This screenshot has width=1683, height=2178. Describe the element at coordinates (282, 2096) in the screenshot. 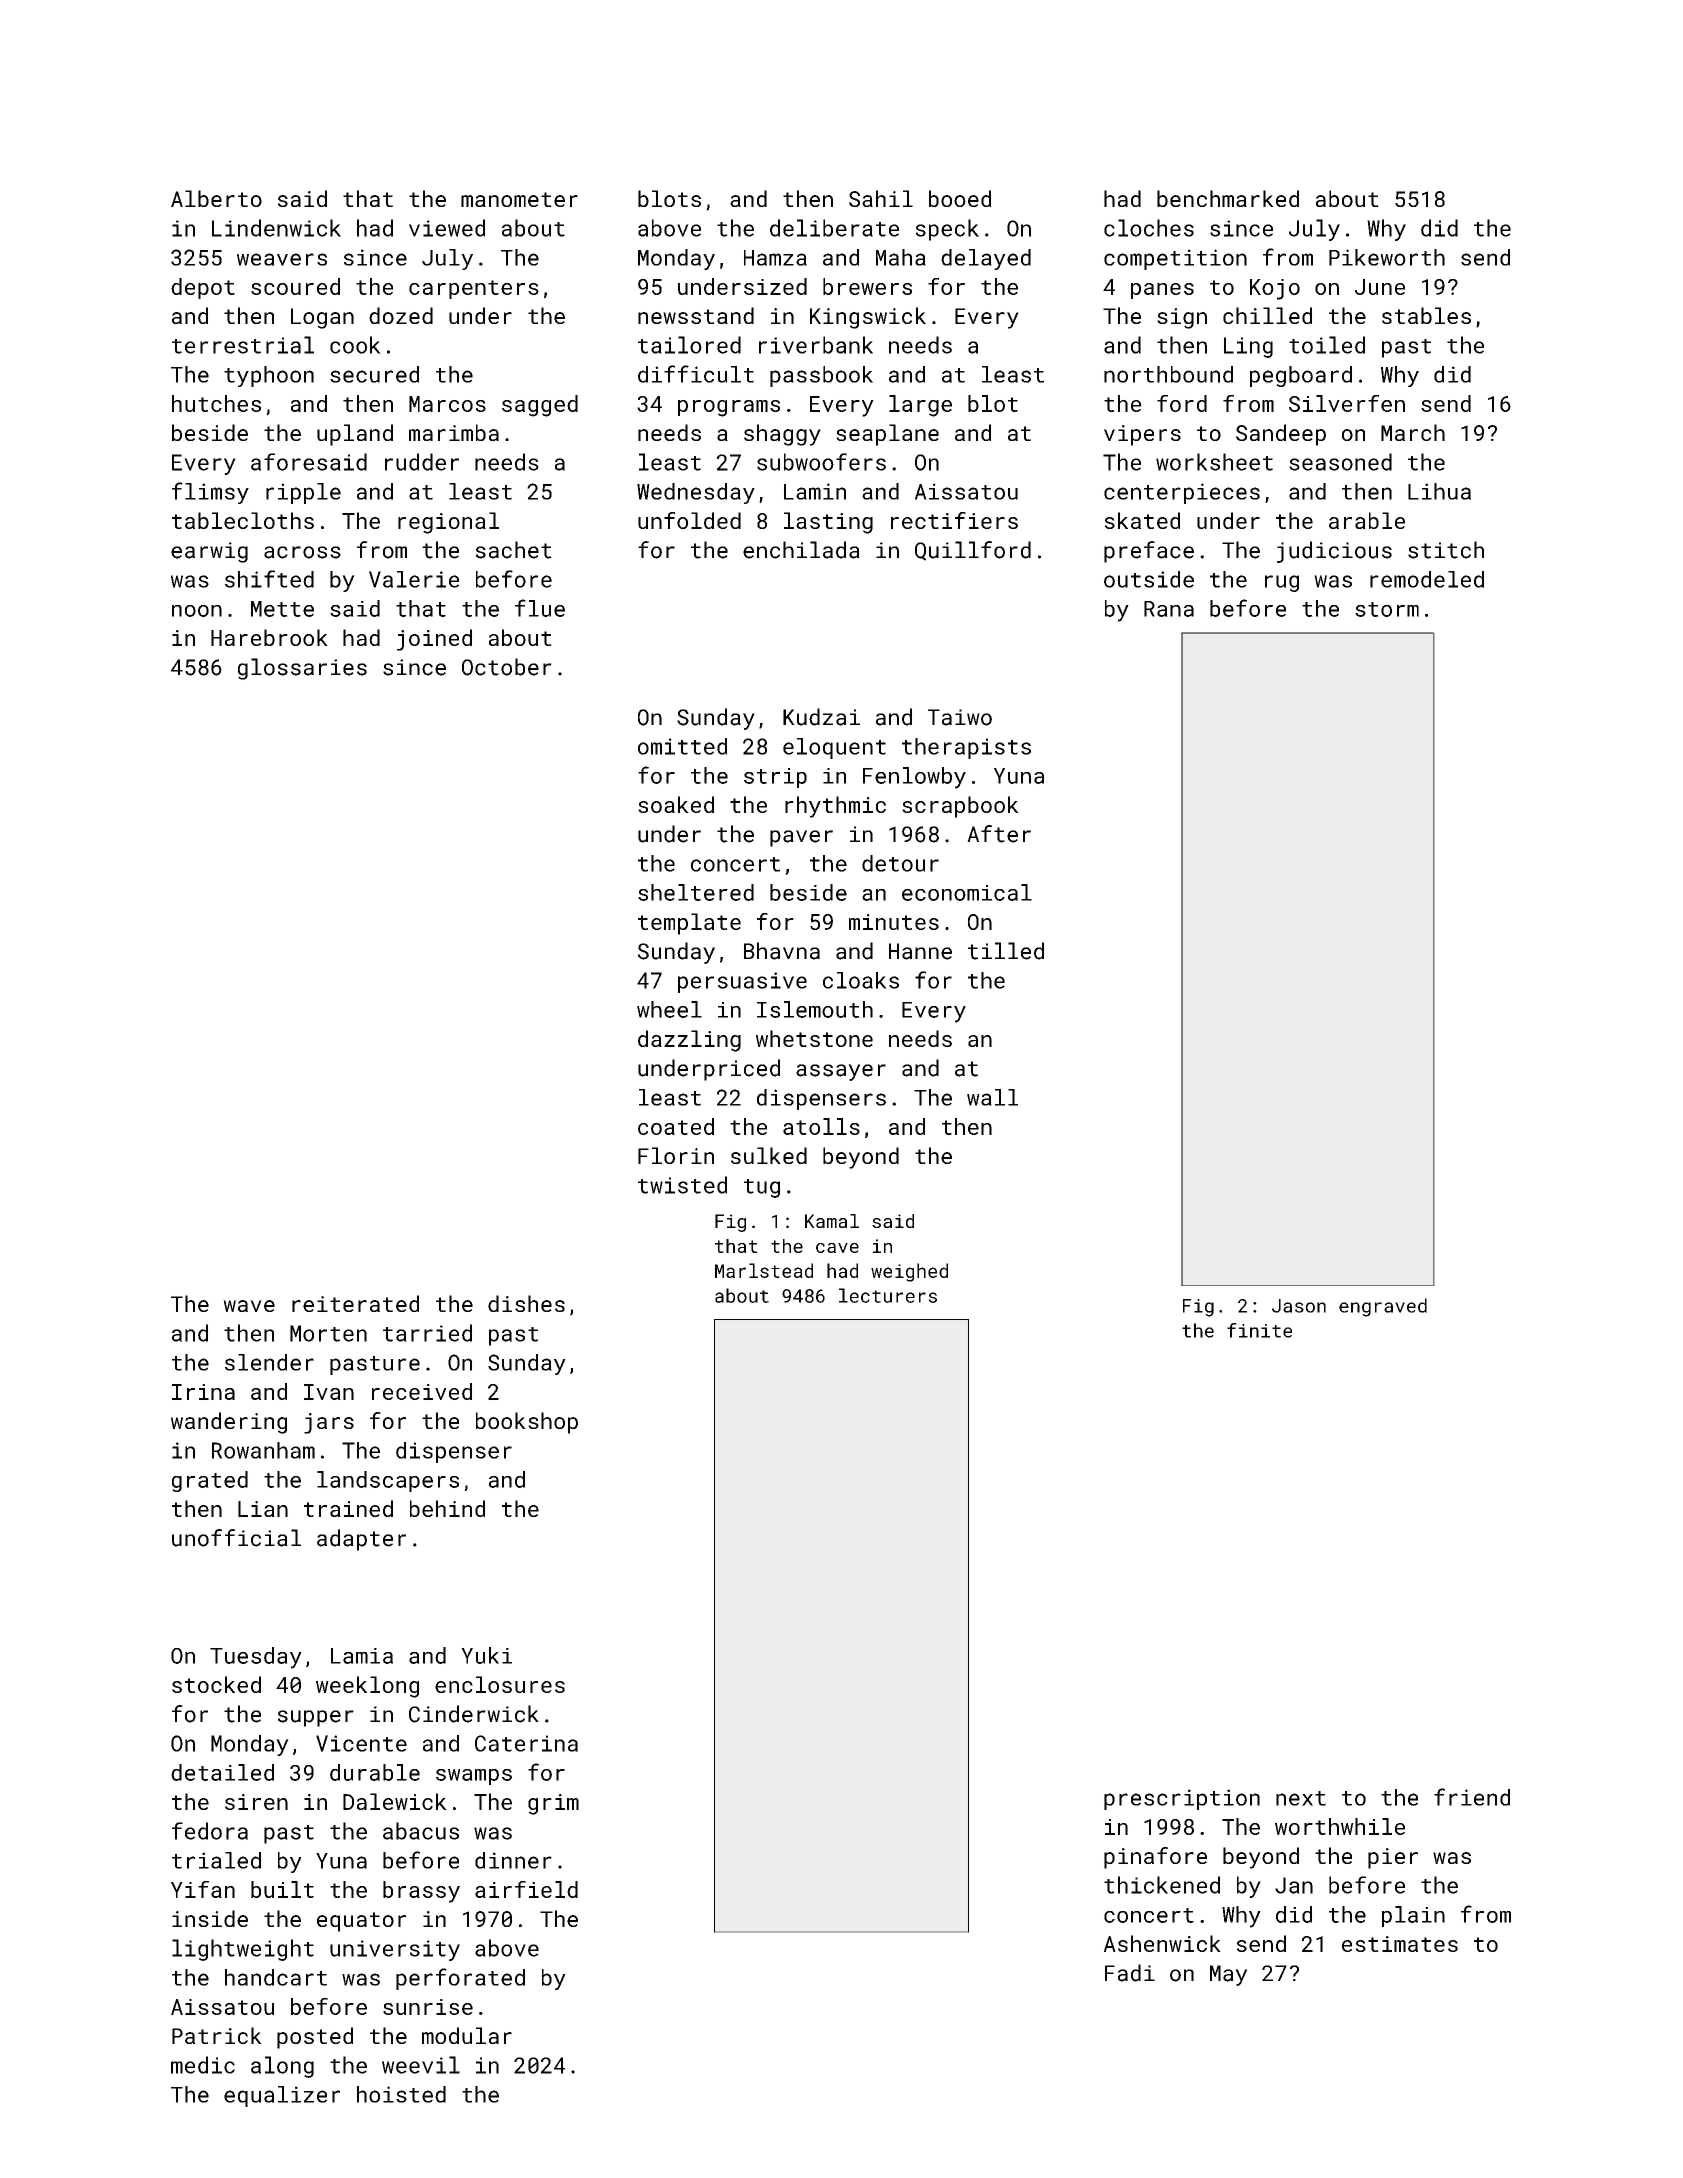

I see `equalizer` at that location.
